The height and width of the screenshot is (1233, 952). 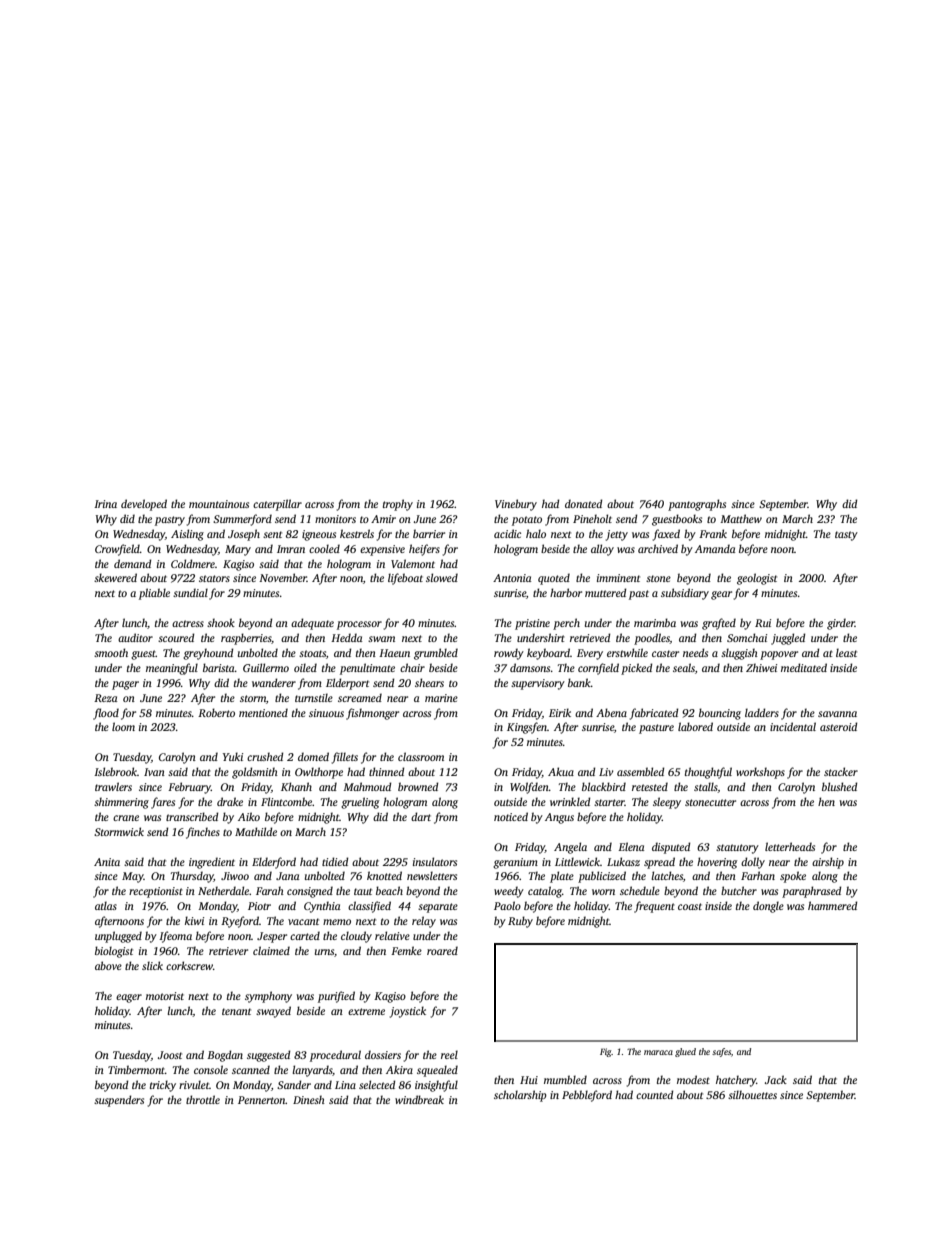 What do you see at coordinates (846, 652) in the screenshot?
I see `least` at bounding box center [846, 652].
